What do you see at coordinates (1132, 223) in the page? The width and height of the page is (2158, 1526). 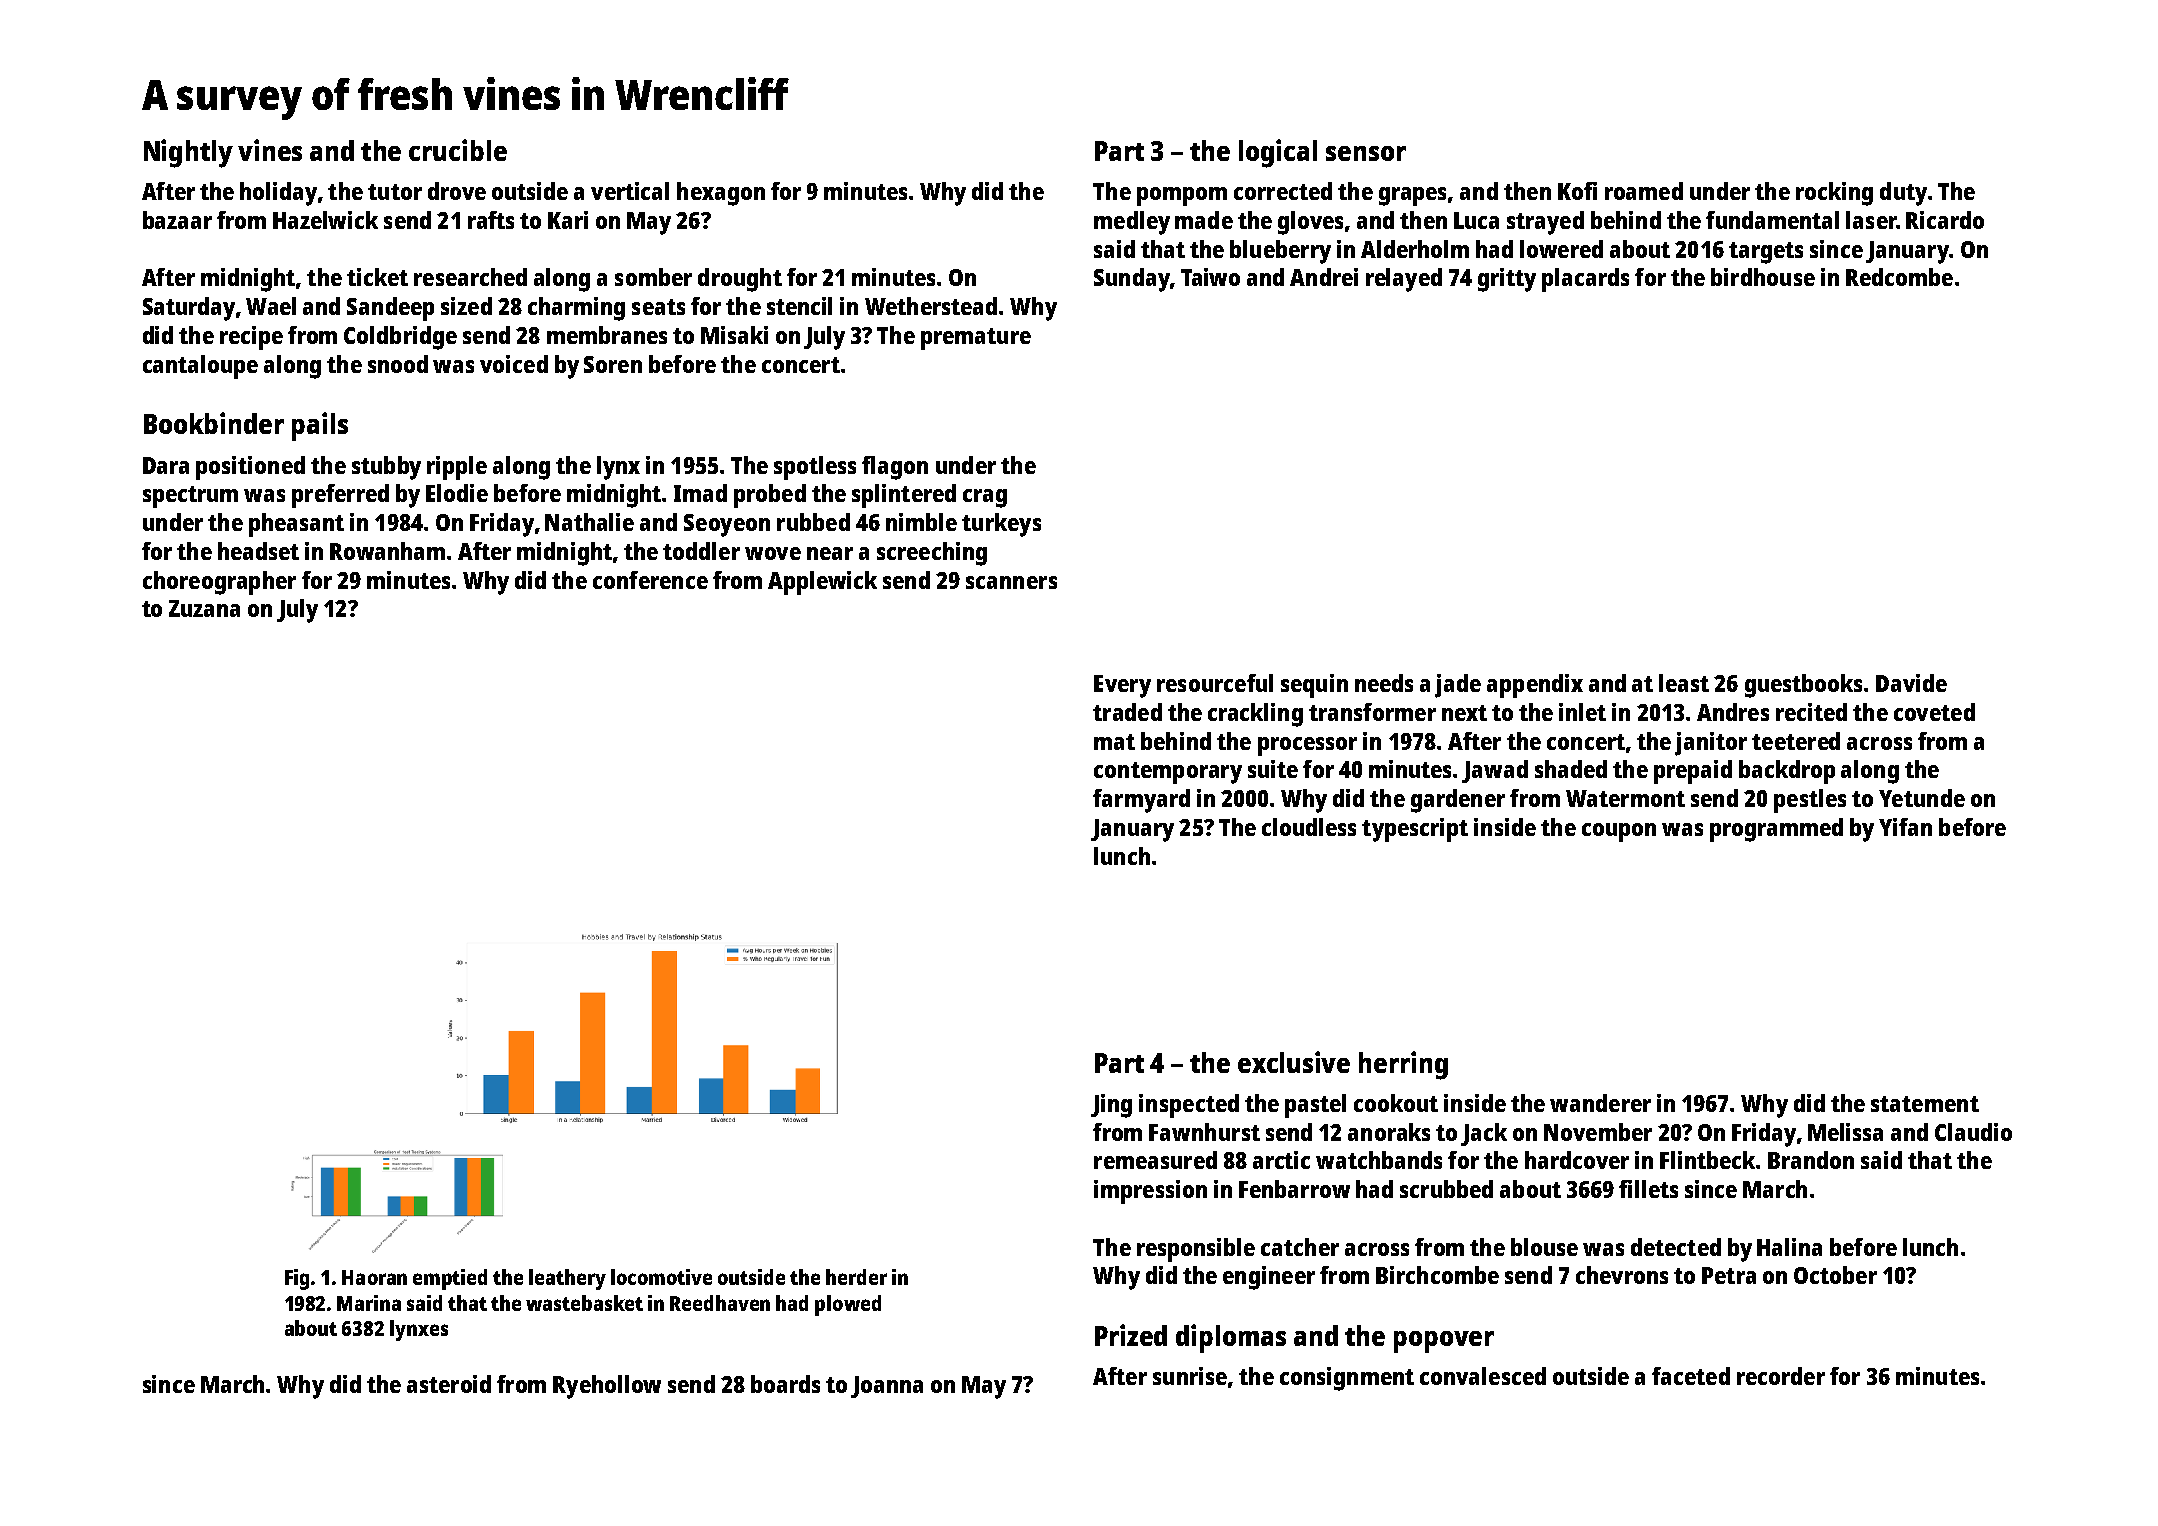 I see `medley` at bounding box center [1132, 223].
